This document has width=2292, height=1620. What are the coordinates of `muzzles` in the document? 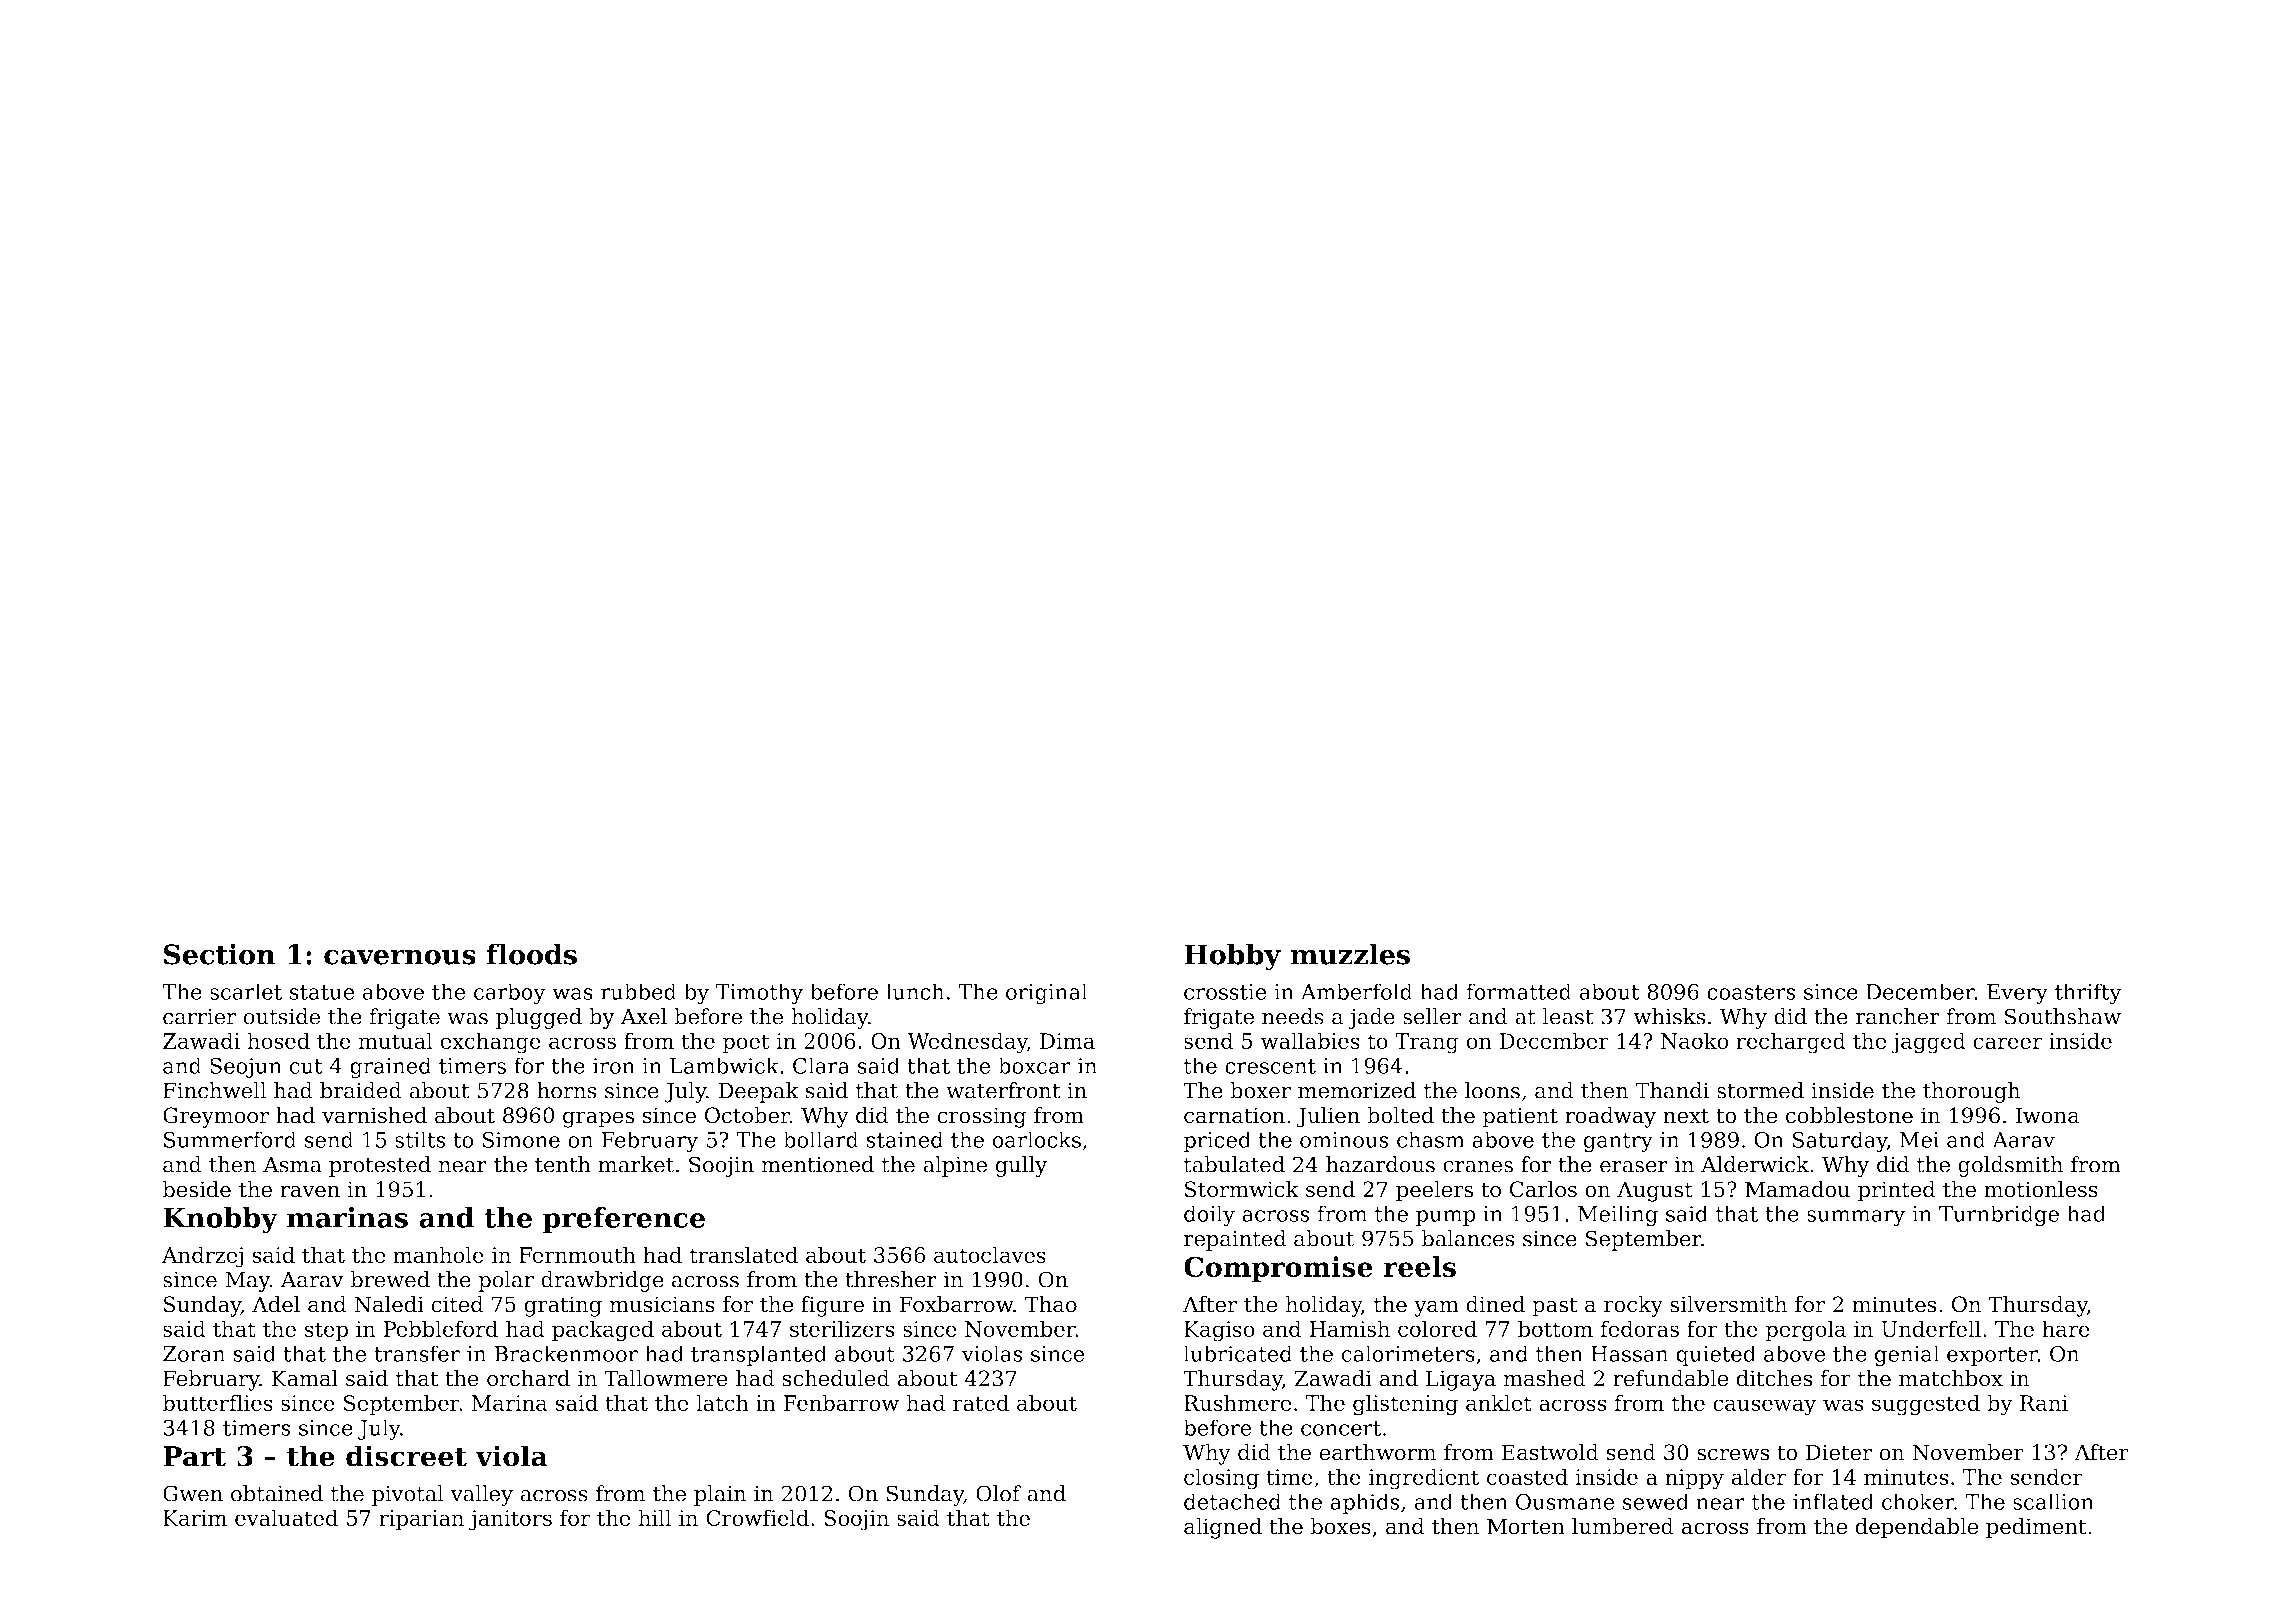 It's located at (1350, 954).
